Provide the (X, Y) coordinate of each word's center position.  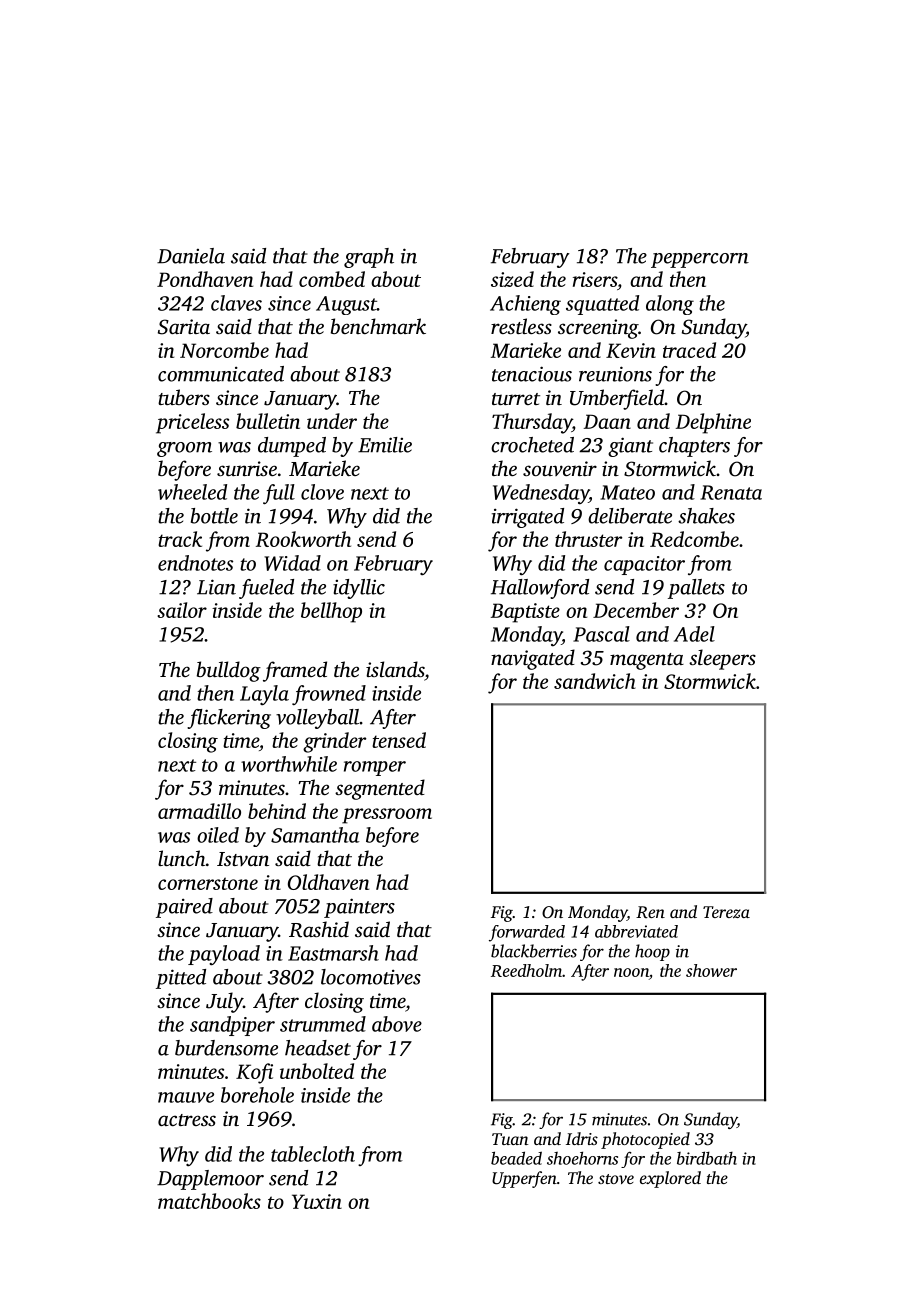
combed (332, 279)
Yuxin (317, 1201)
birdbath (707, 1158)
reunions (615, 374)
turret (516, 399)
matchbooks (209, 1201)
